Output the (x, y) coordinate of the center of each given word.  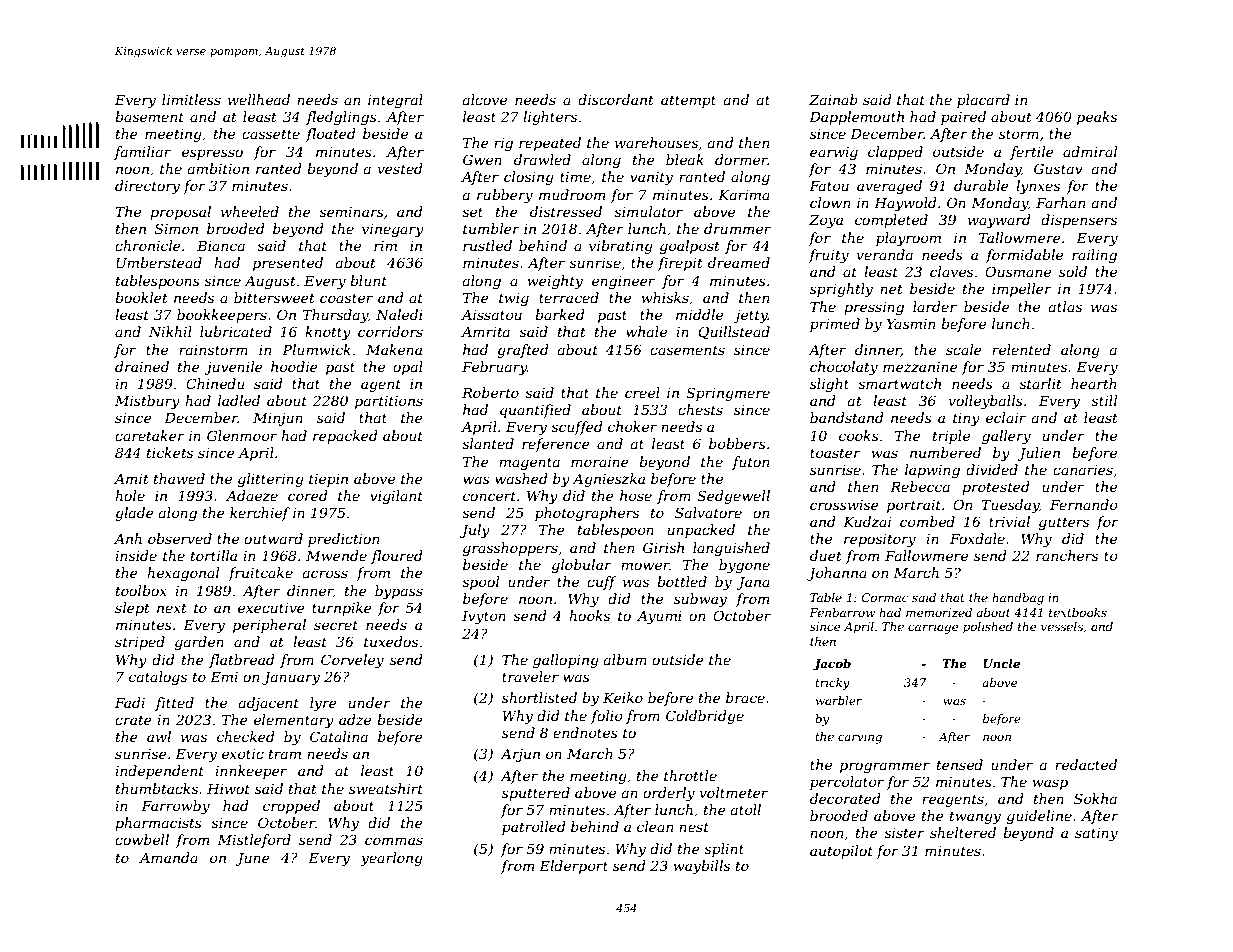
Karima (744, 195)
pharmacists (158, 824)
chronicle (148, 245)
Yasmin (911, 324)
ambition (218, 168)
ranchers (1067, 555)
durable (981, 185)
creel (642, 392)
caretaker (150, 435)
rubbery (505, 196)
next (172, 608)
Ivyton (484, 617)
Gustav (1058, 168)
